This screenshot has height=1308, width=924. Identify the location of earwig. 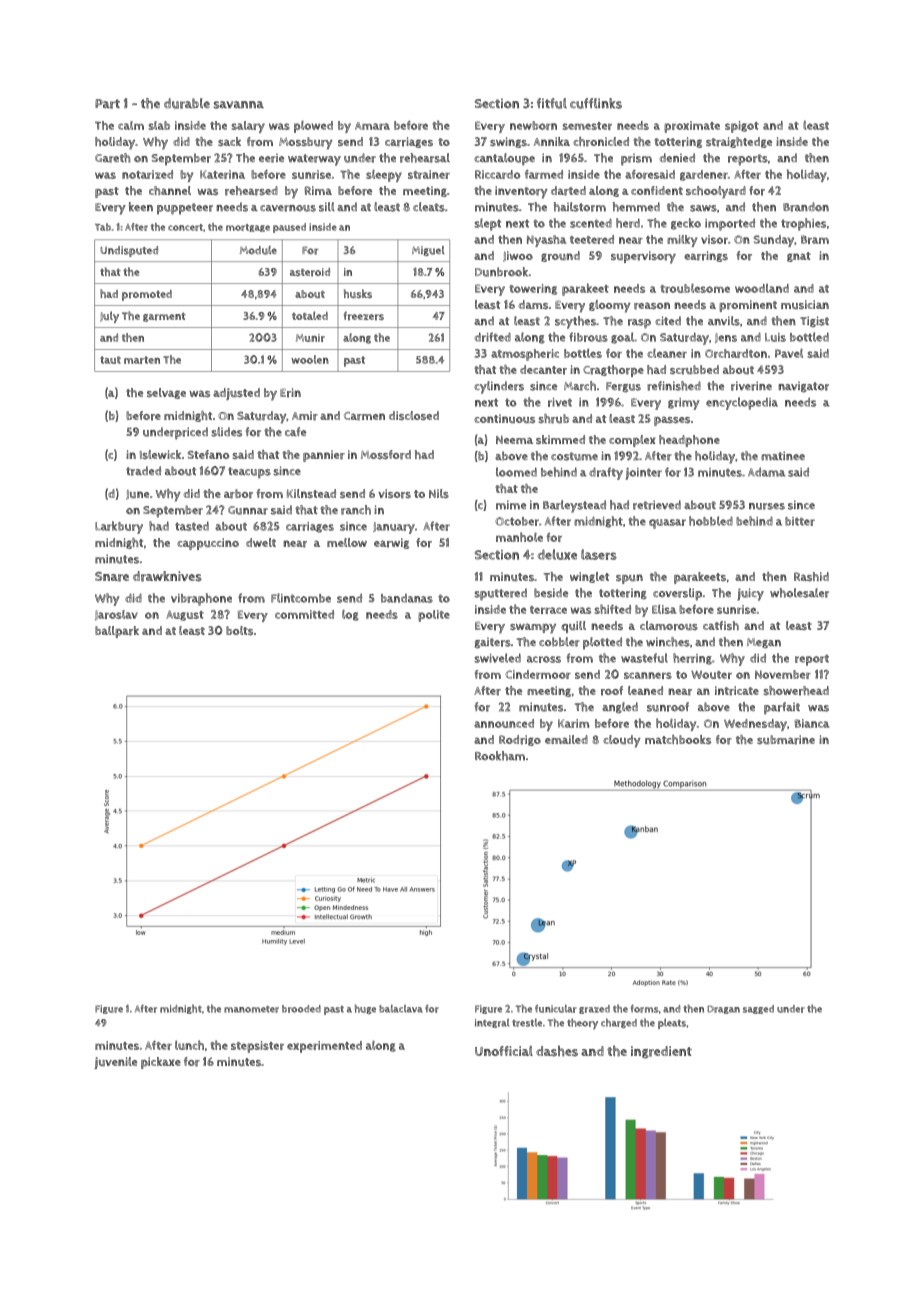
(391, 543).
